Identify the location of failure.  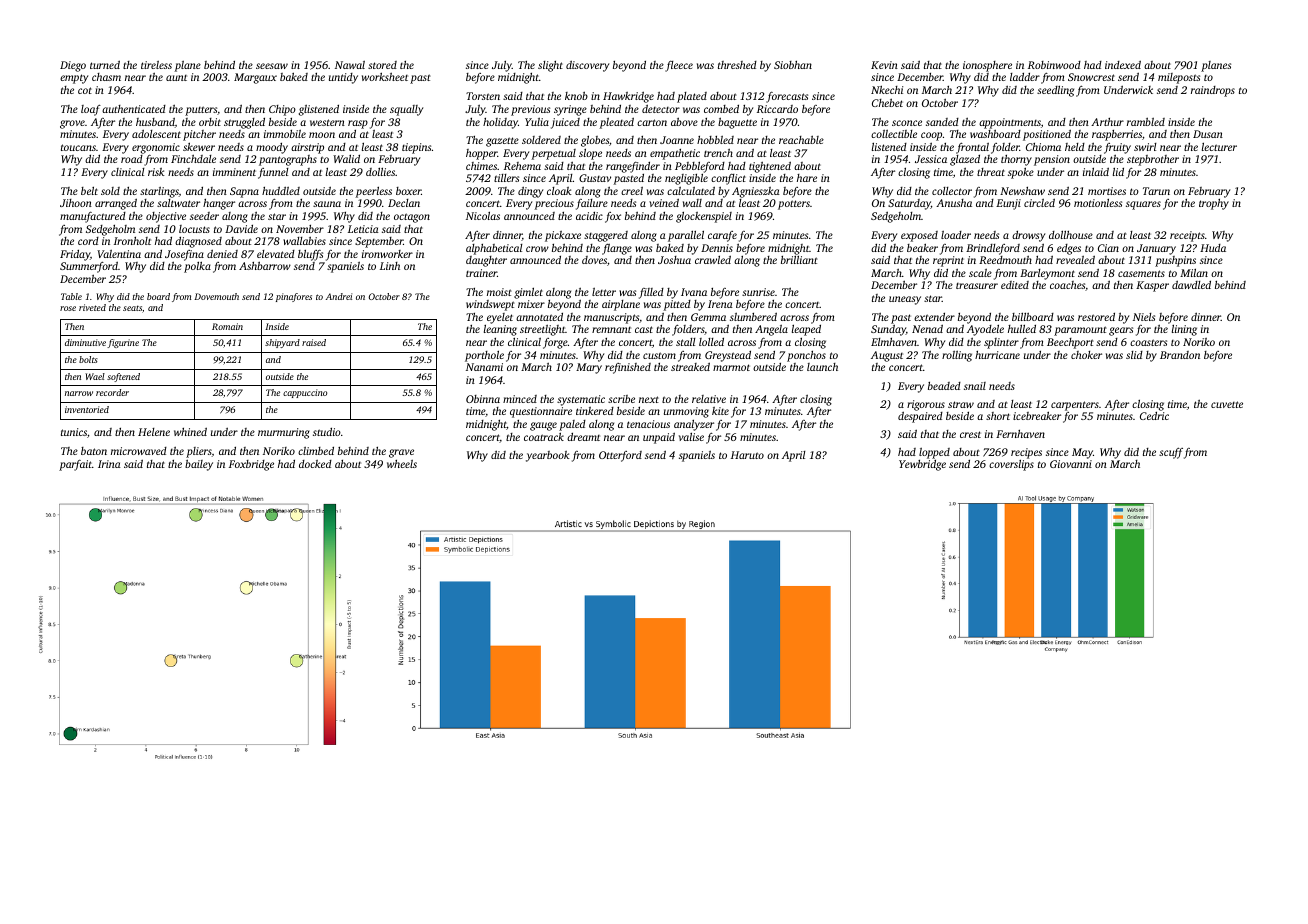
(592, 204).
